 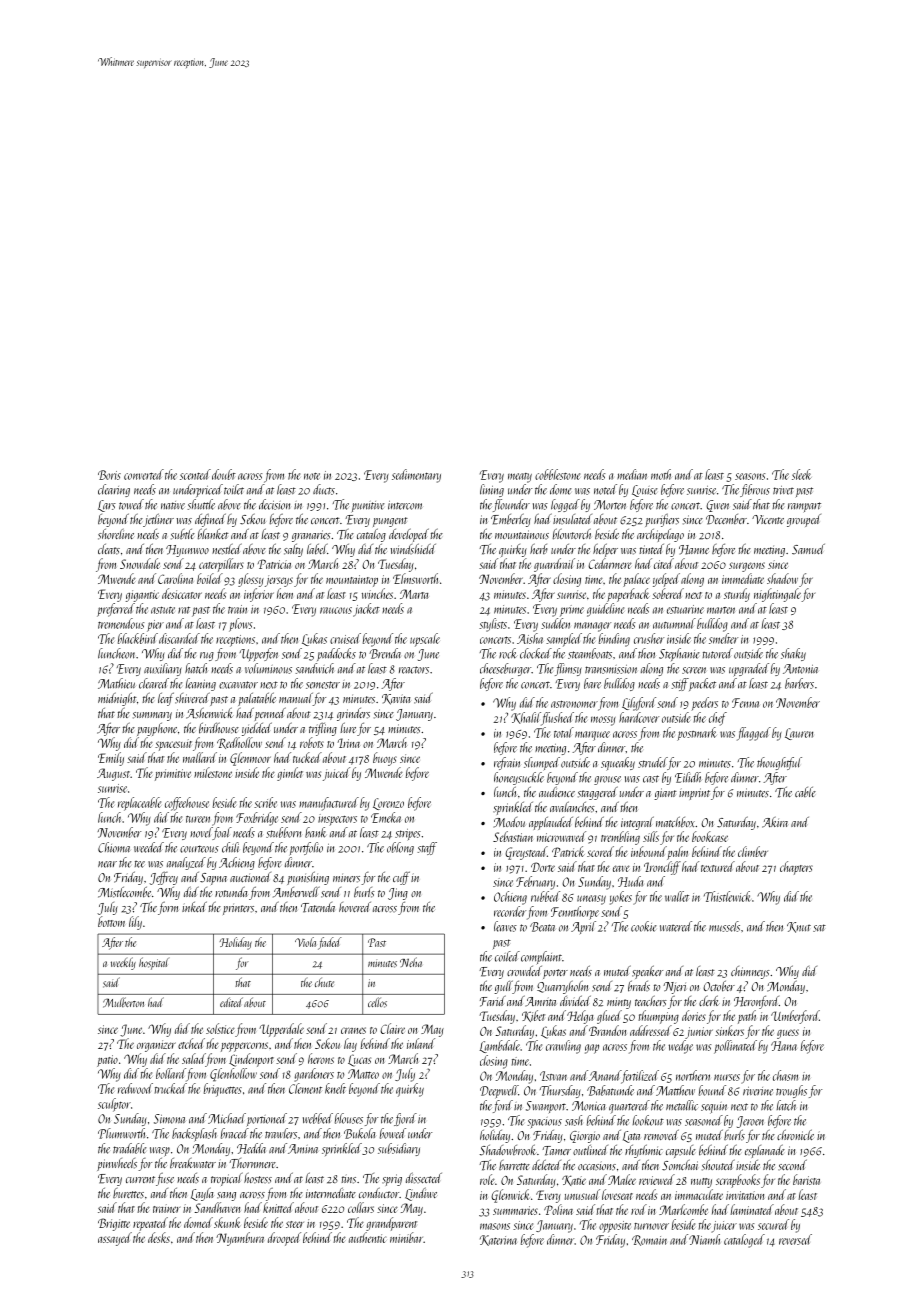 I want to click on hostess, so click(x=258, y=1178).
